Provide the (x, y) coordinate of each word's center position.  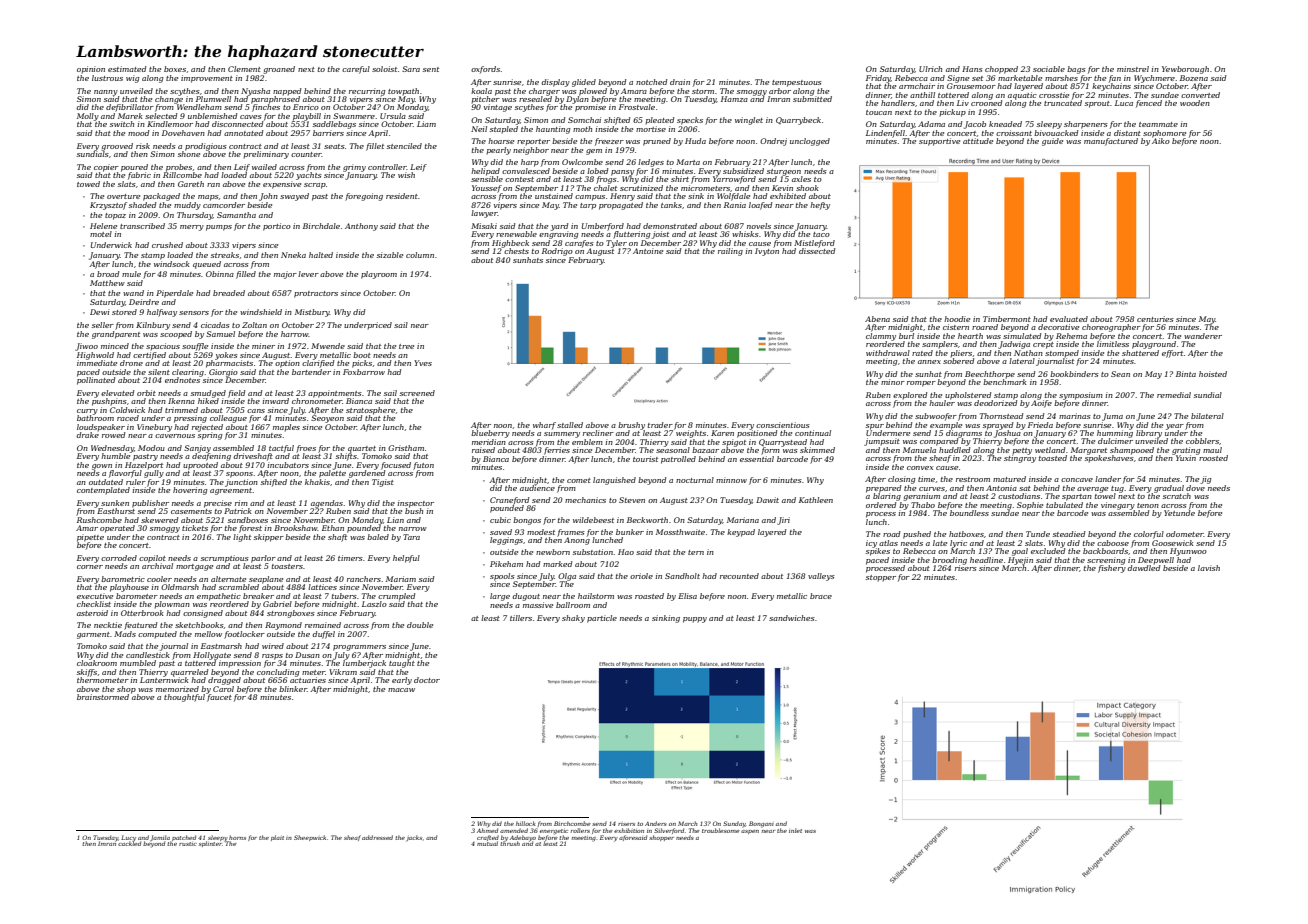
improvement (207, 79)
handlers (898, 103)
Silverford (669, 831)
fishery (1112, 569)
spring (210, 436)
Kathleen (816, 500)
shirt (680, 179)
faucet (219, 698)
